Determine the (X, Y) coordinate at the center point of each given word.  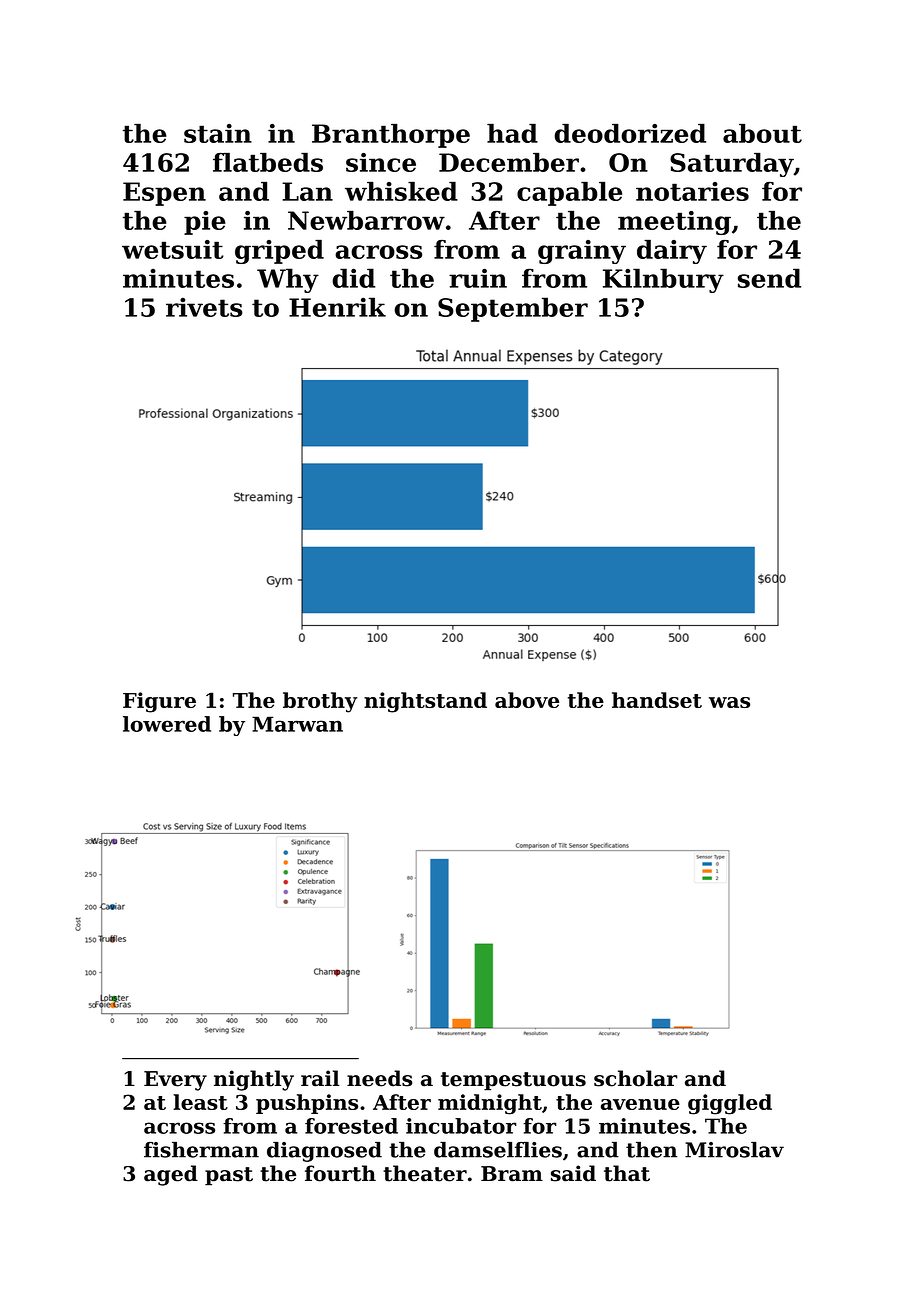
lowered (167, 724)
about (762, 133)
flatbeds (268, 162)
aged (171, 1175)
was (729, 702)
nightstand (425, 702)
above (527, 700)
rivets (204, 307)
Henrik (337, 307)
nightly (254, 1080)
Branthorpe (391, 136)
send (769, 278)
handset (657, 700)
